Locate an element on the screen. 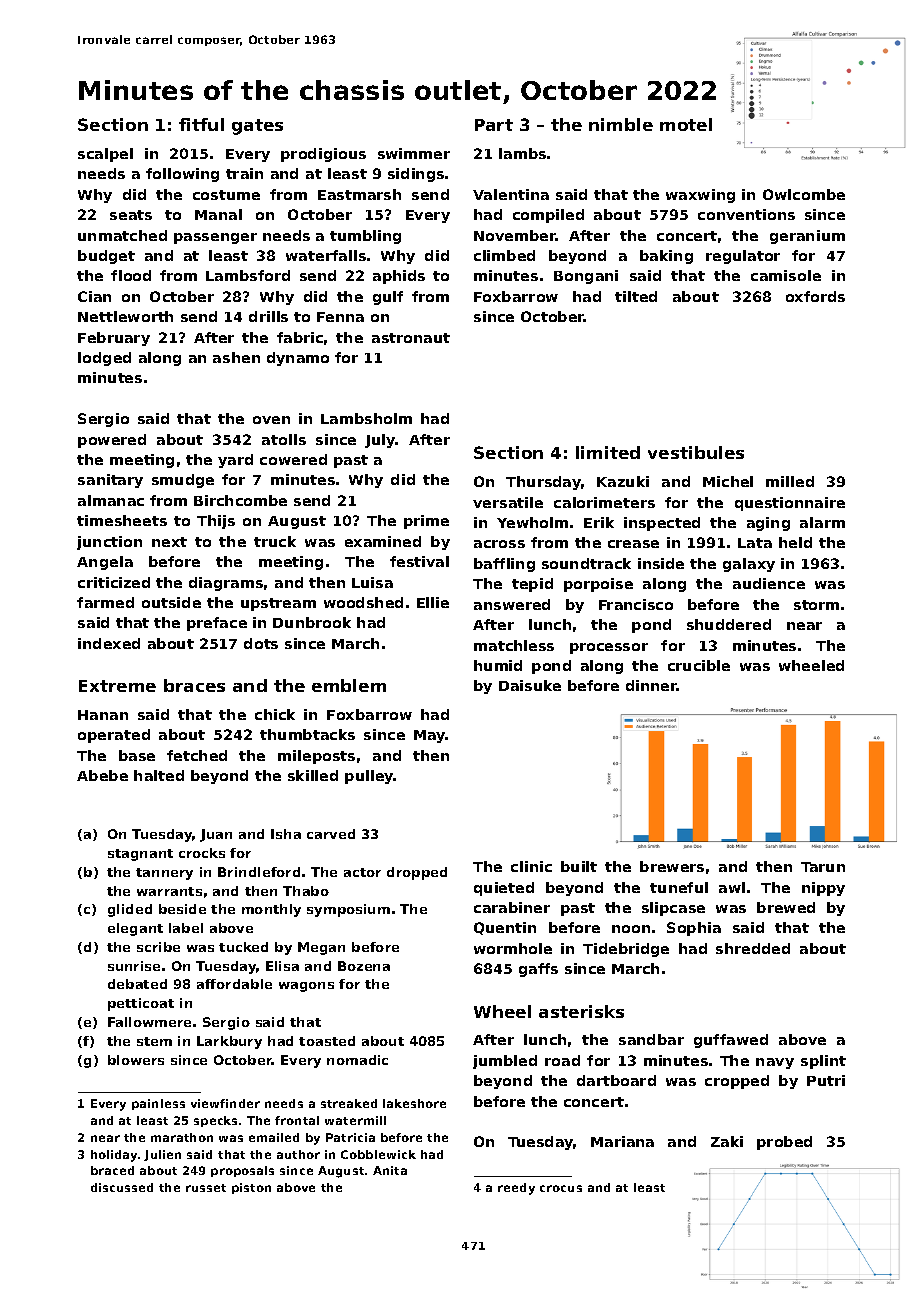  fetched is located at coordinates (197, 755).
